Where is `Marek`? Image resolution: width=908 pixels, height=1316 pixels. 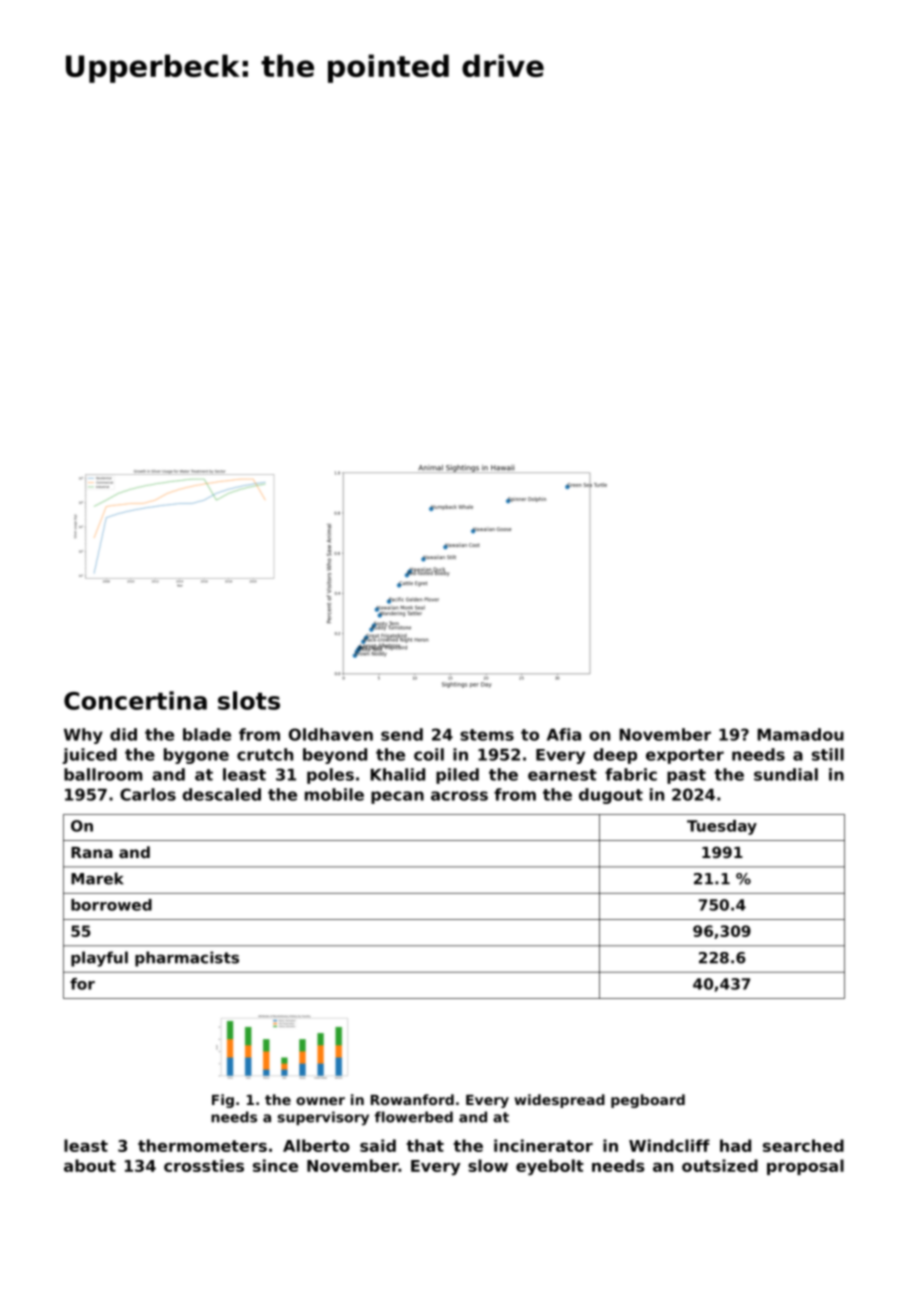
Marek is located at coordinates (97, 878).
